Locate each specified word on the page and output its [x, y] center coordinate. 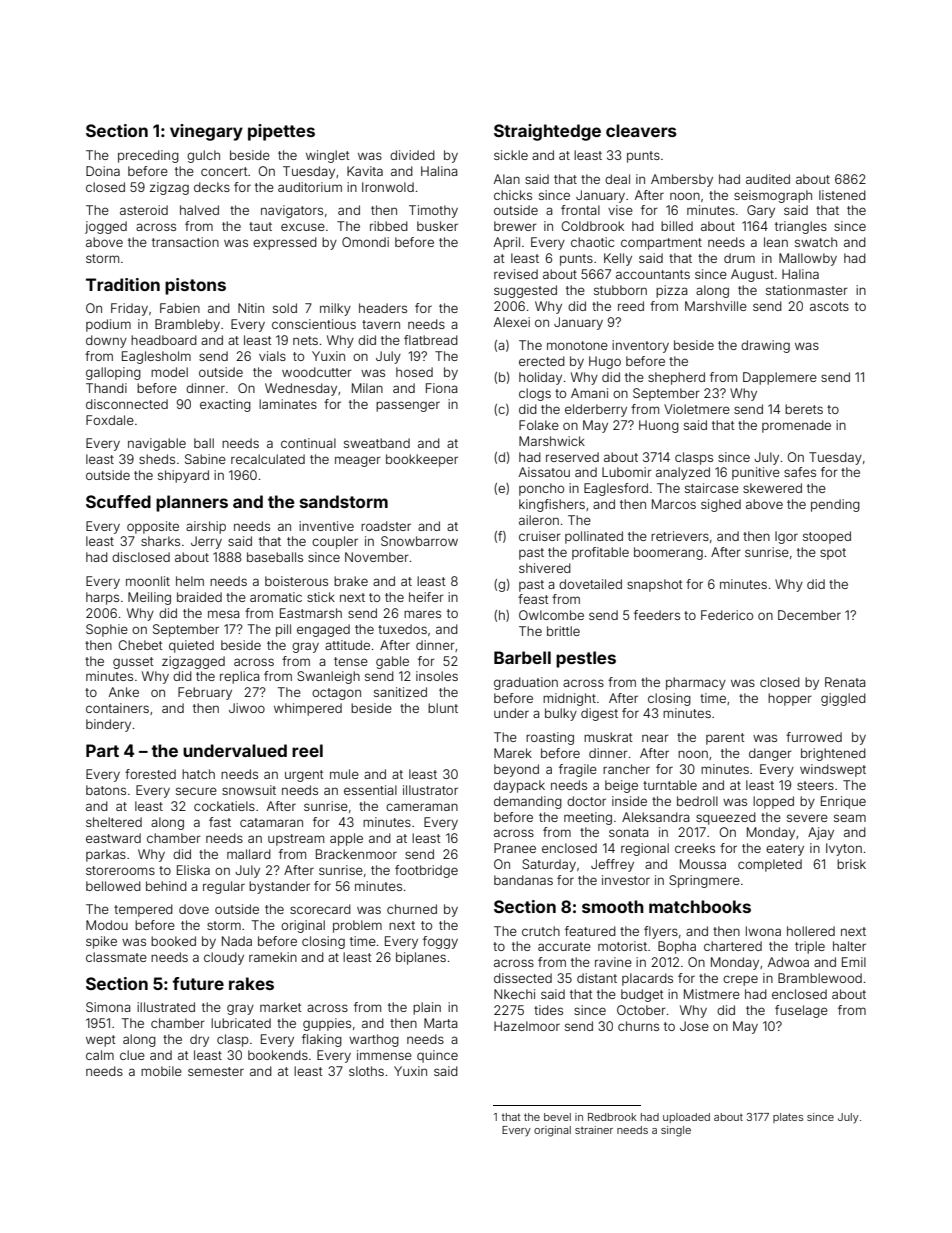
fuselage [801, 1011]
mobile [161, 1071]
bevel [557, 1117]
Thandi [106, 388]
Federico [727, 615]
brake [351, 581]
